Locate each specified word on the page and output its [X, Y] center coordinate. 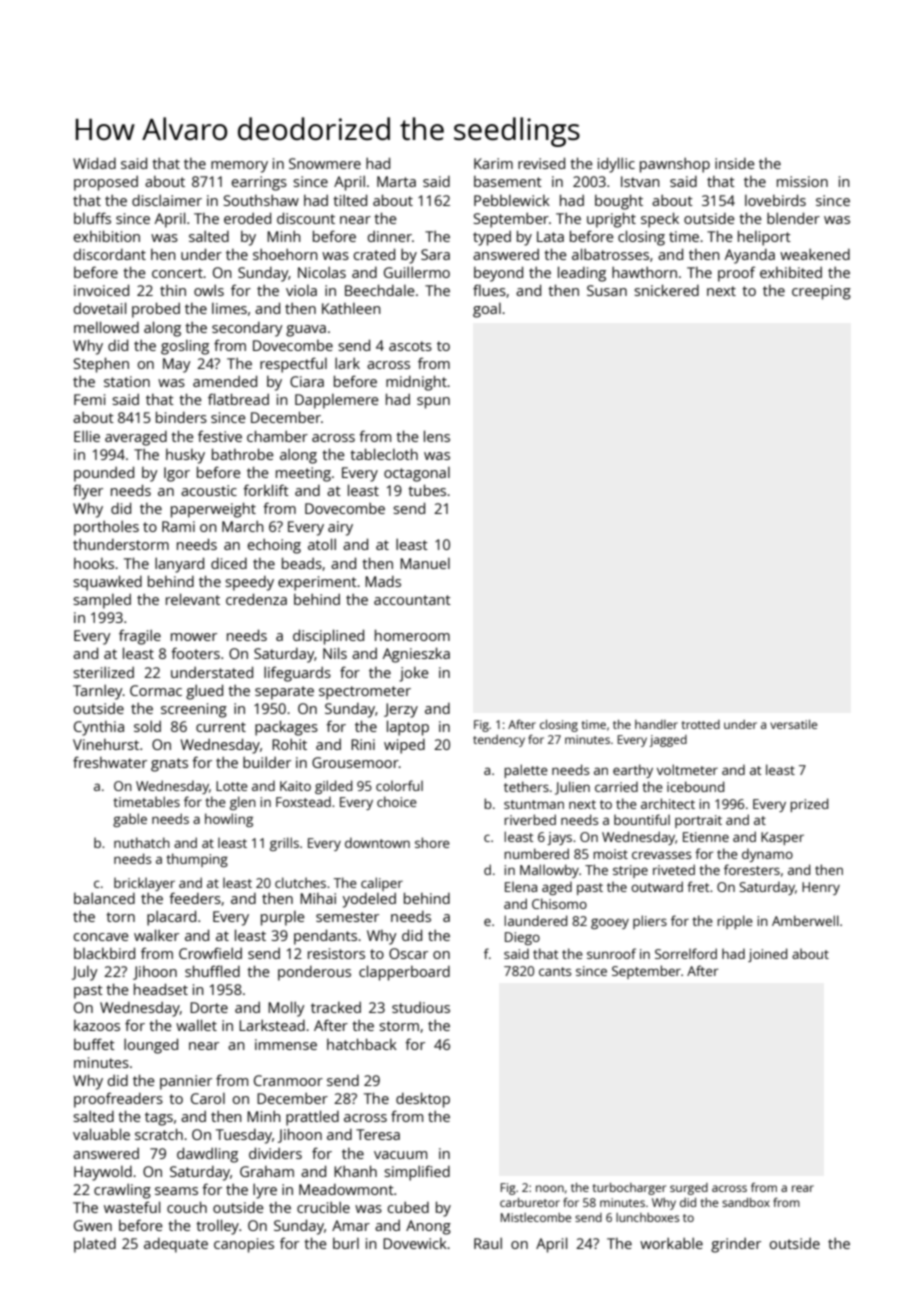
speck [660, 220]
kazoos [97, 1025]
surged [689, 1189]
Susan [607, 290]
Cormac [156, 690]
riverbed [530, 819]
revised [541, 163]
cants [555, 971]
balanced [104, 898]
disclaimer [167, 200]
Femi [89, 399]
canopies [244, 1245]
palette [526, 771]
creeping [821, 292]
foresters [752, 869]
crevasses [661, 855]
